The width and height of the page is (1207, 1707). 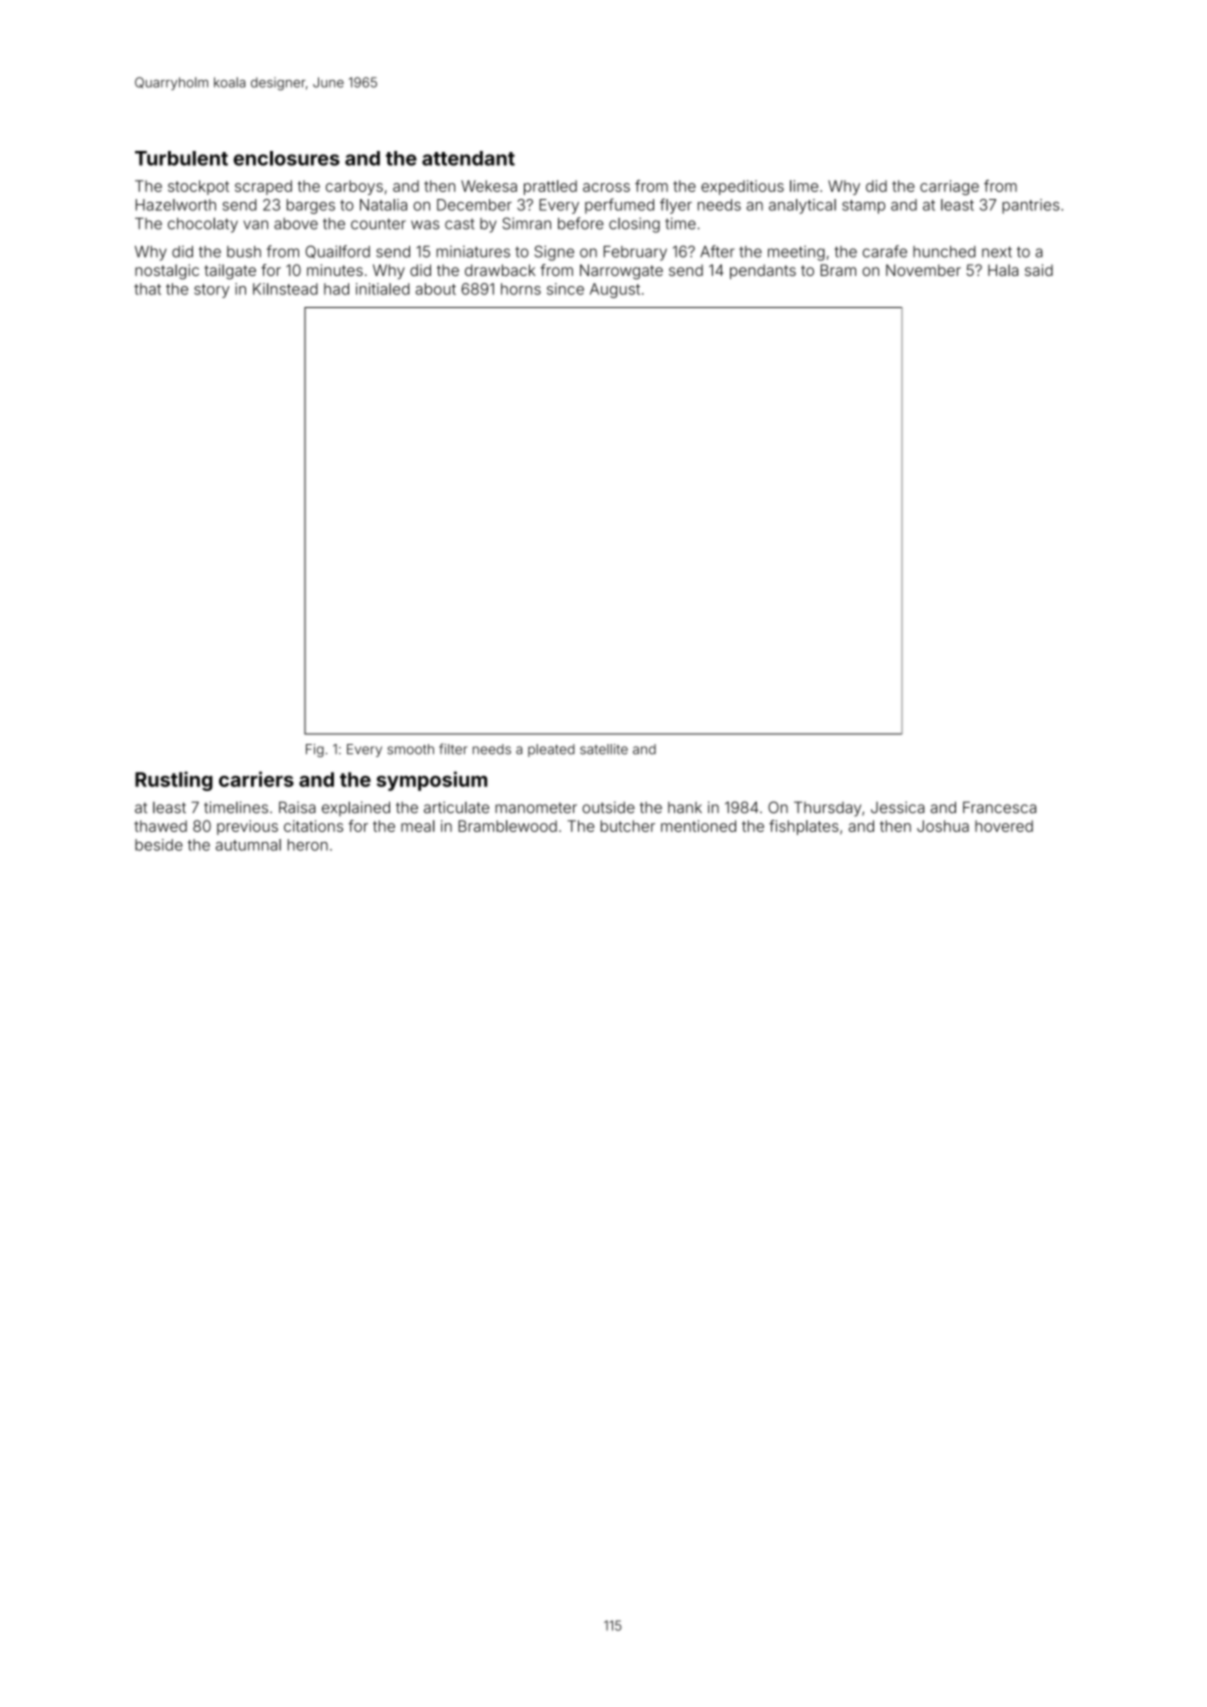 I want to click on autumnal, so click(x=248, y=845).
